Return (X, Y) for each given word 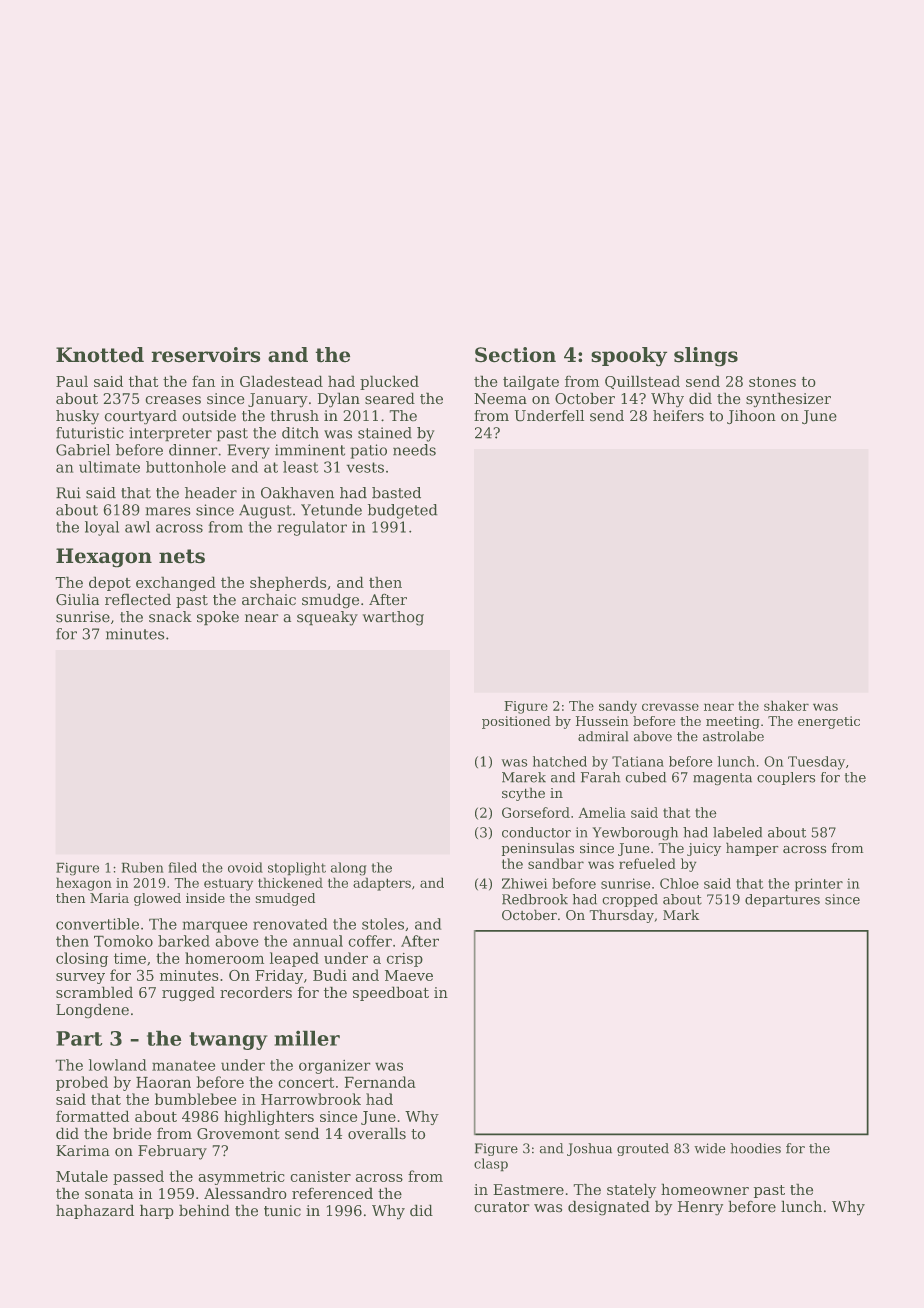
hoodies (755, 1148)
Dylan (339, 400)
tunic (282, 1211)
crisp (405, 960)
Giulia (77, 599)
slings (706, 357)
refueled (647, 863)
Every (248, 451)
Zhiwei (525, 883)
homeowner (705, 1189)
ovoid (245, 867)
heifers (678, 416)
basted (396, 493)
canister (320, 1176)
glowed (157, 899)
